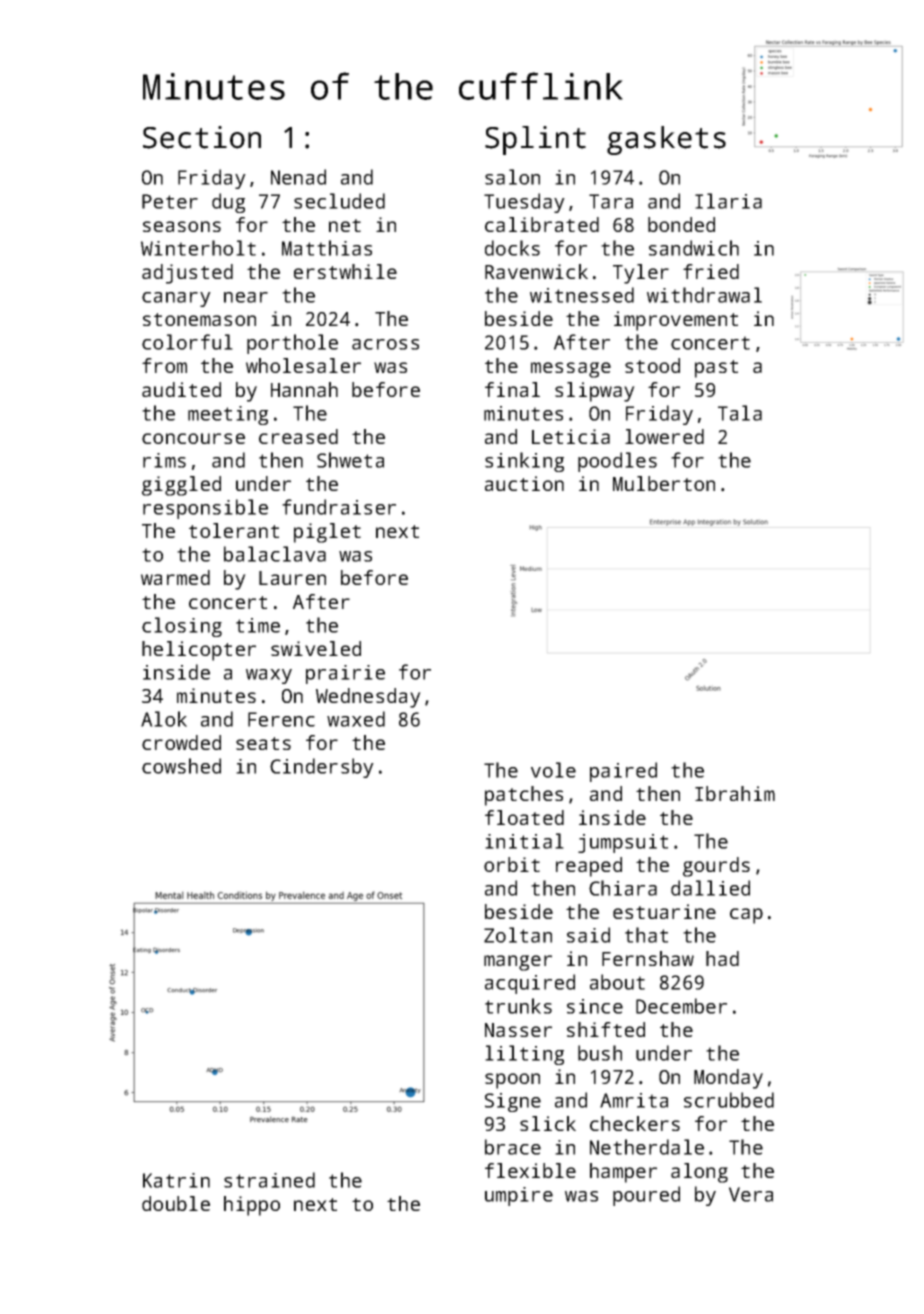 The image size is (924, 1314). Describe the element at coordinates (535, 140) in the image. I see `Splint` at that location.
